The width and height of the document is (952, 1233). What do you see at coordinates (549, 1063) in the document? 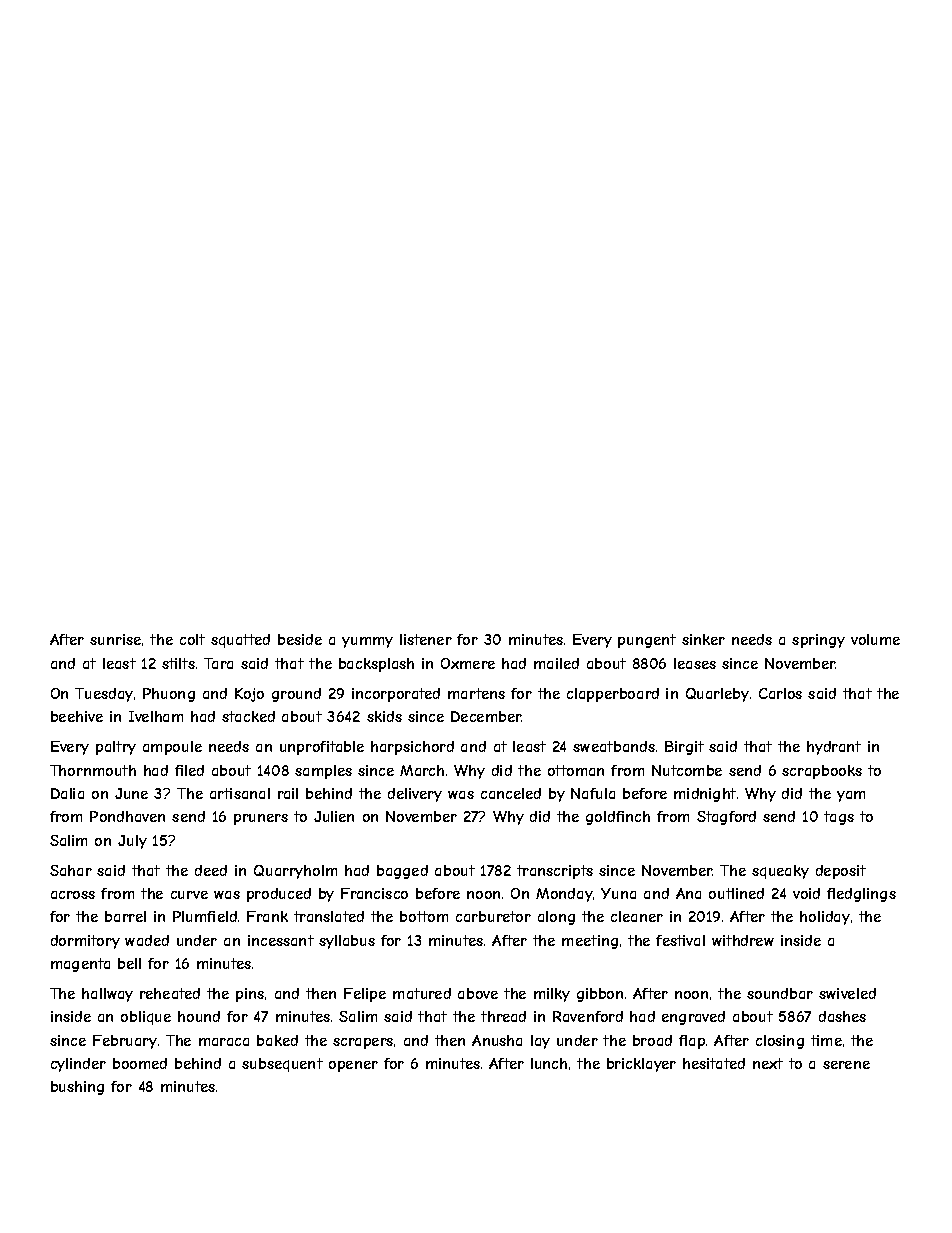
I see `lunch` at bounding box center [549, 1063].
